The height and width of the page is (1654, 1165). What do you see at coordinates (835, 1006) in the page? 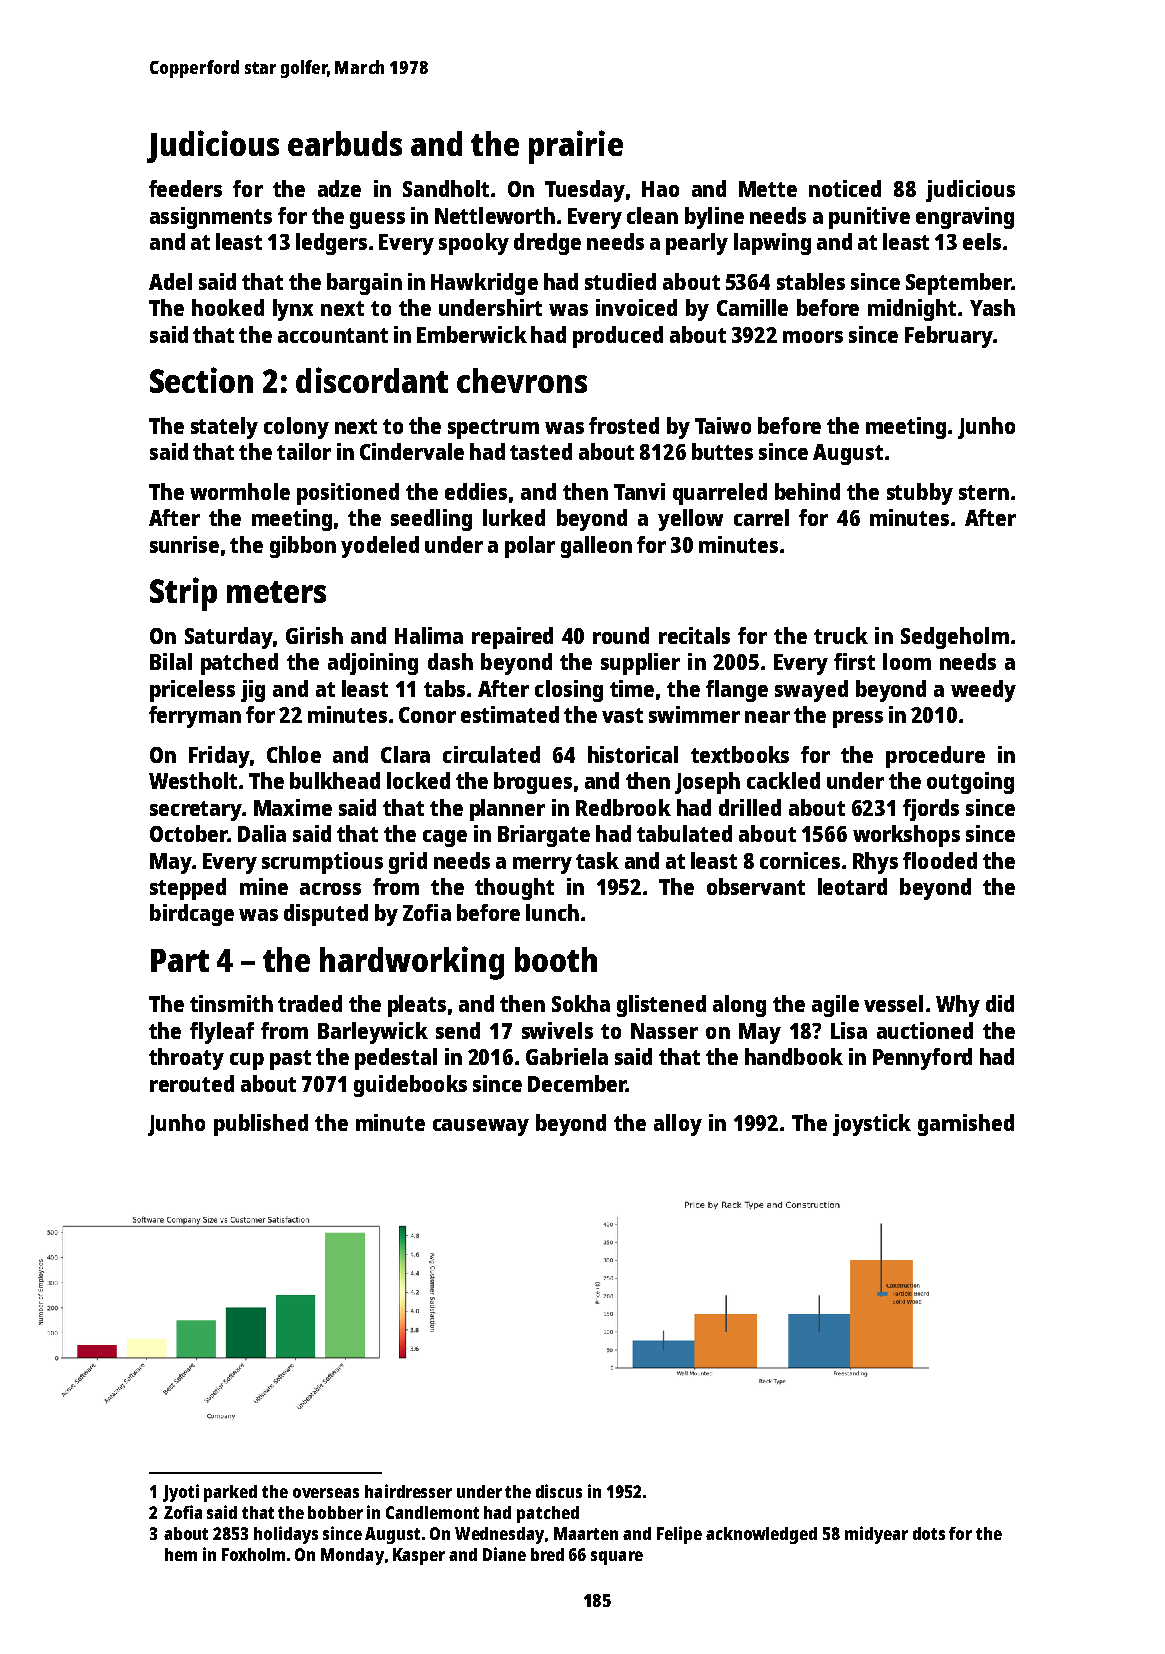
I see `agile` at bounding box center [835, 1006].
